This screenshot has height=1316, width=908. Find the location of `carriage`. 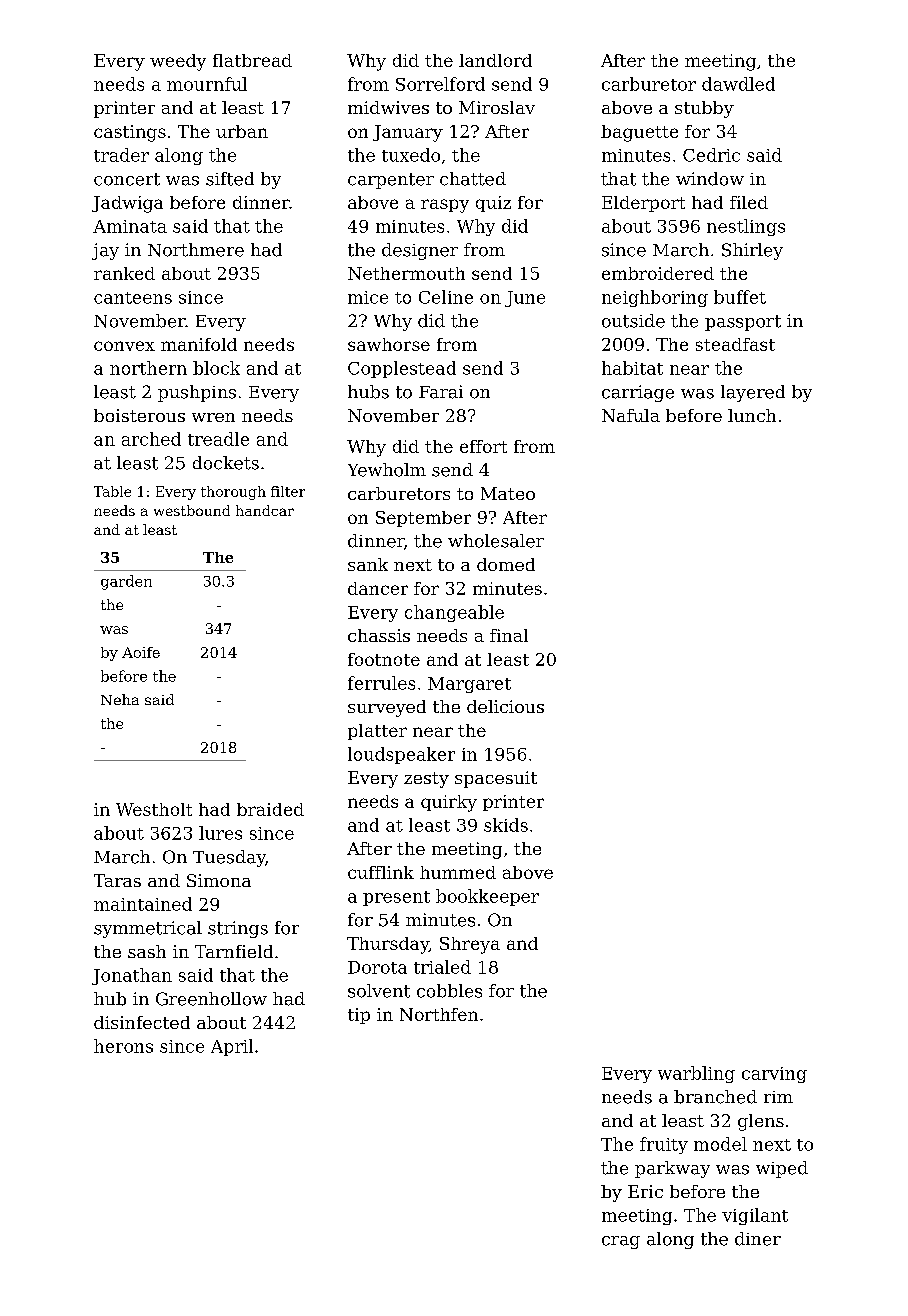

carriage is located at coordinates (638, 393).
